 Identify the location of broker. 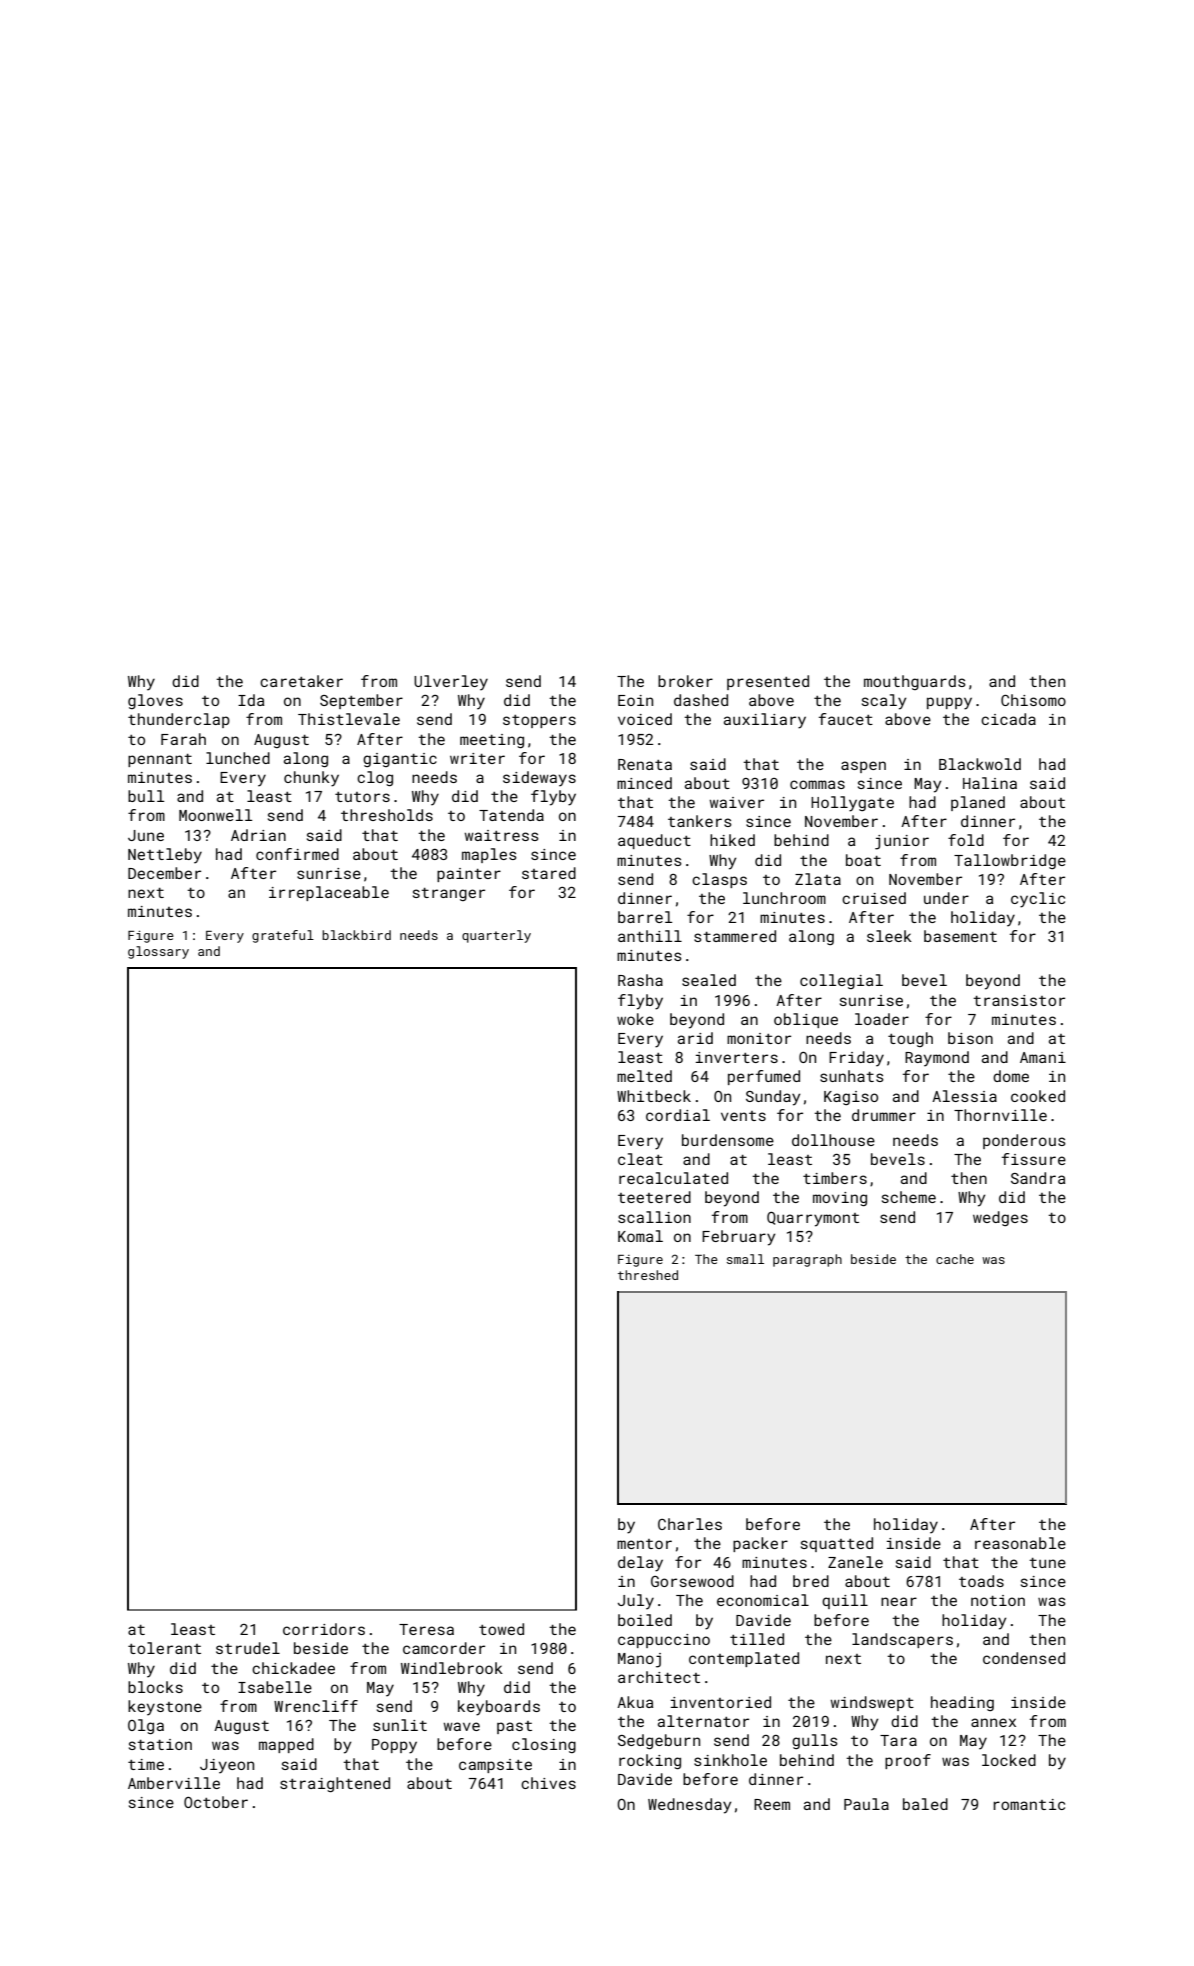
(685, 681).
